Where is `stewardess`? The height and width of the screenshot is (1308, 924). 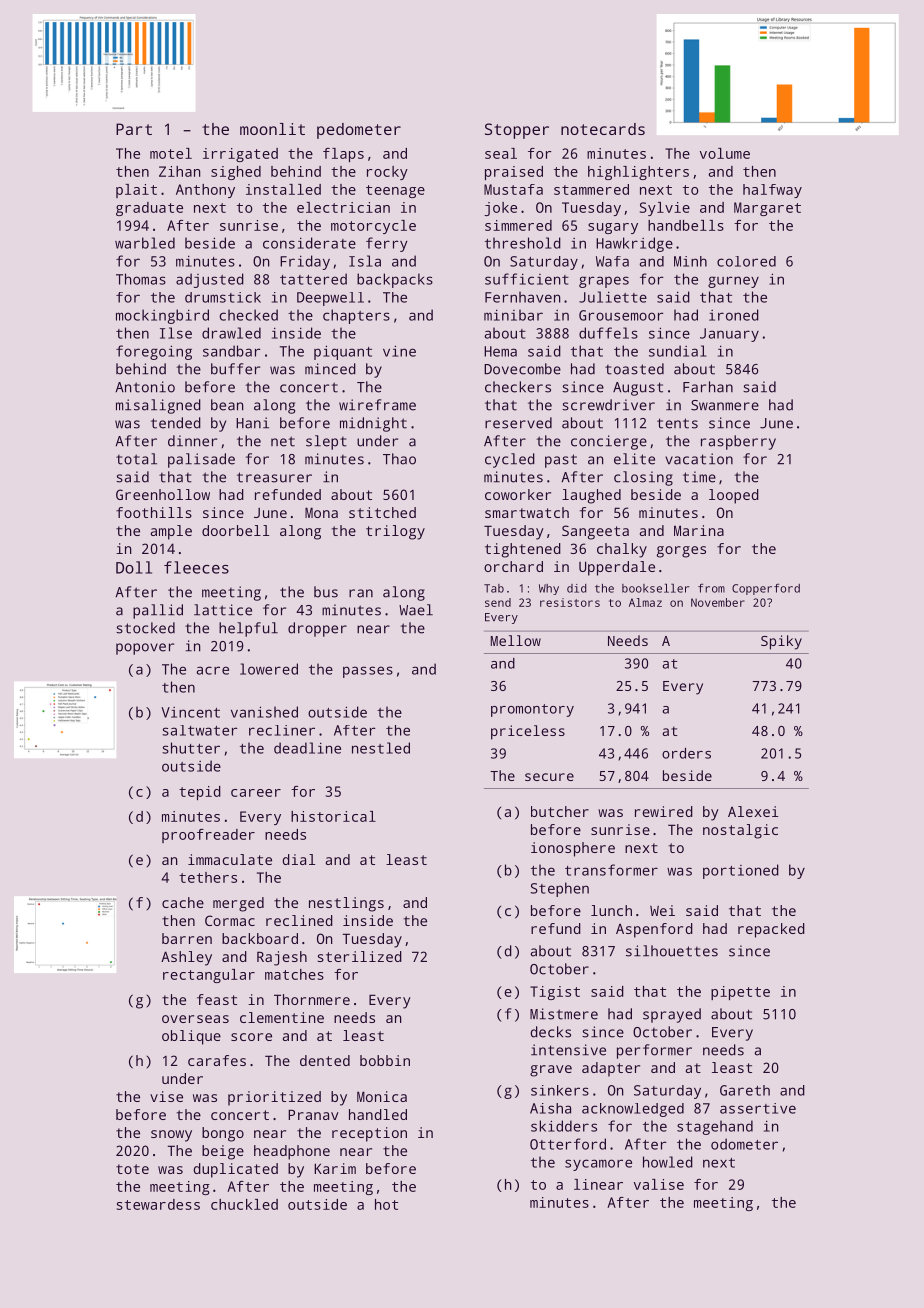 stewardess is located at coordinates (158, 1204).
